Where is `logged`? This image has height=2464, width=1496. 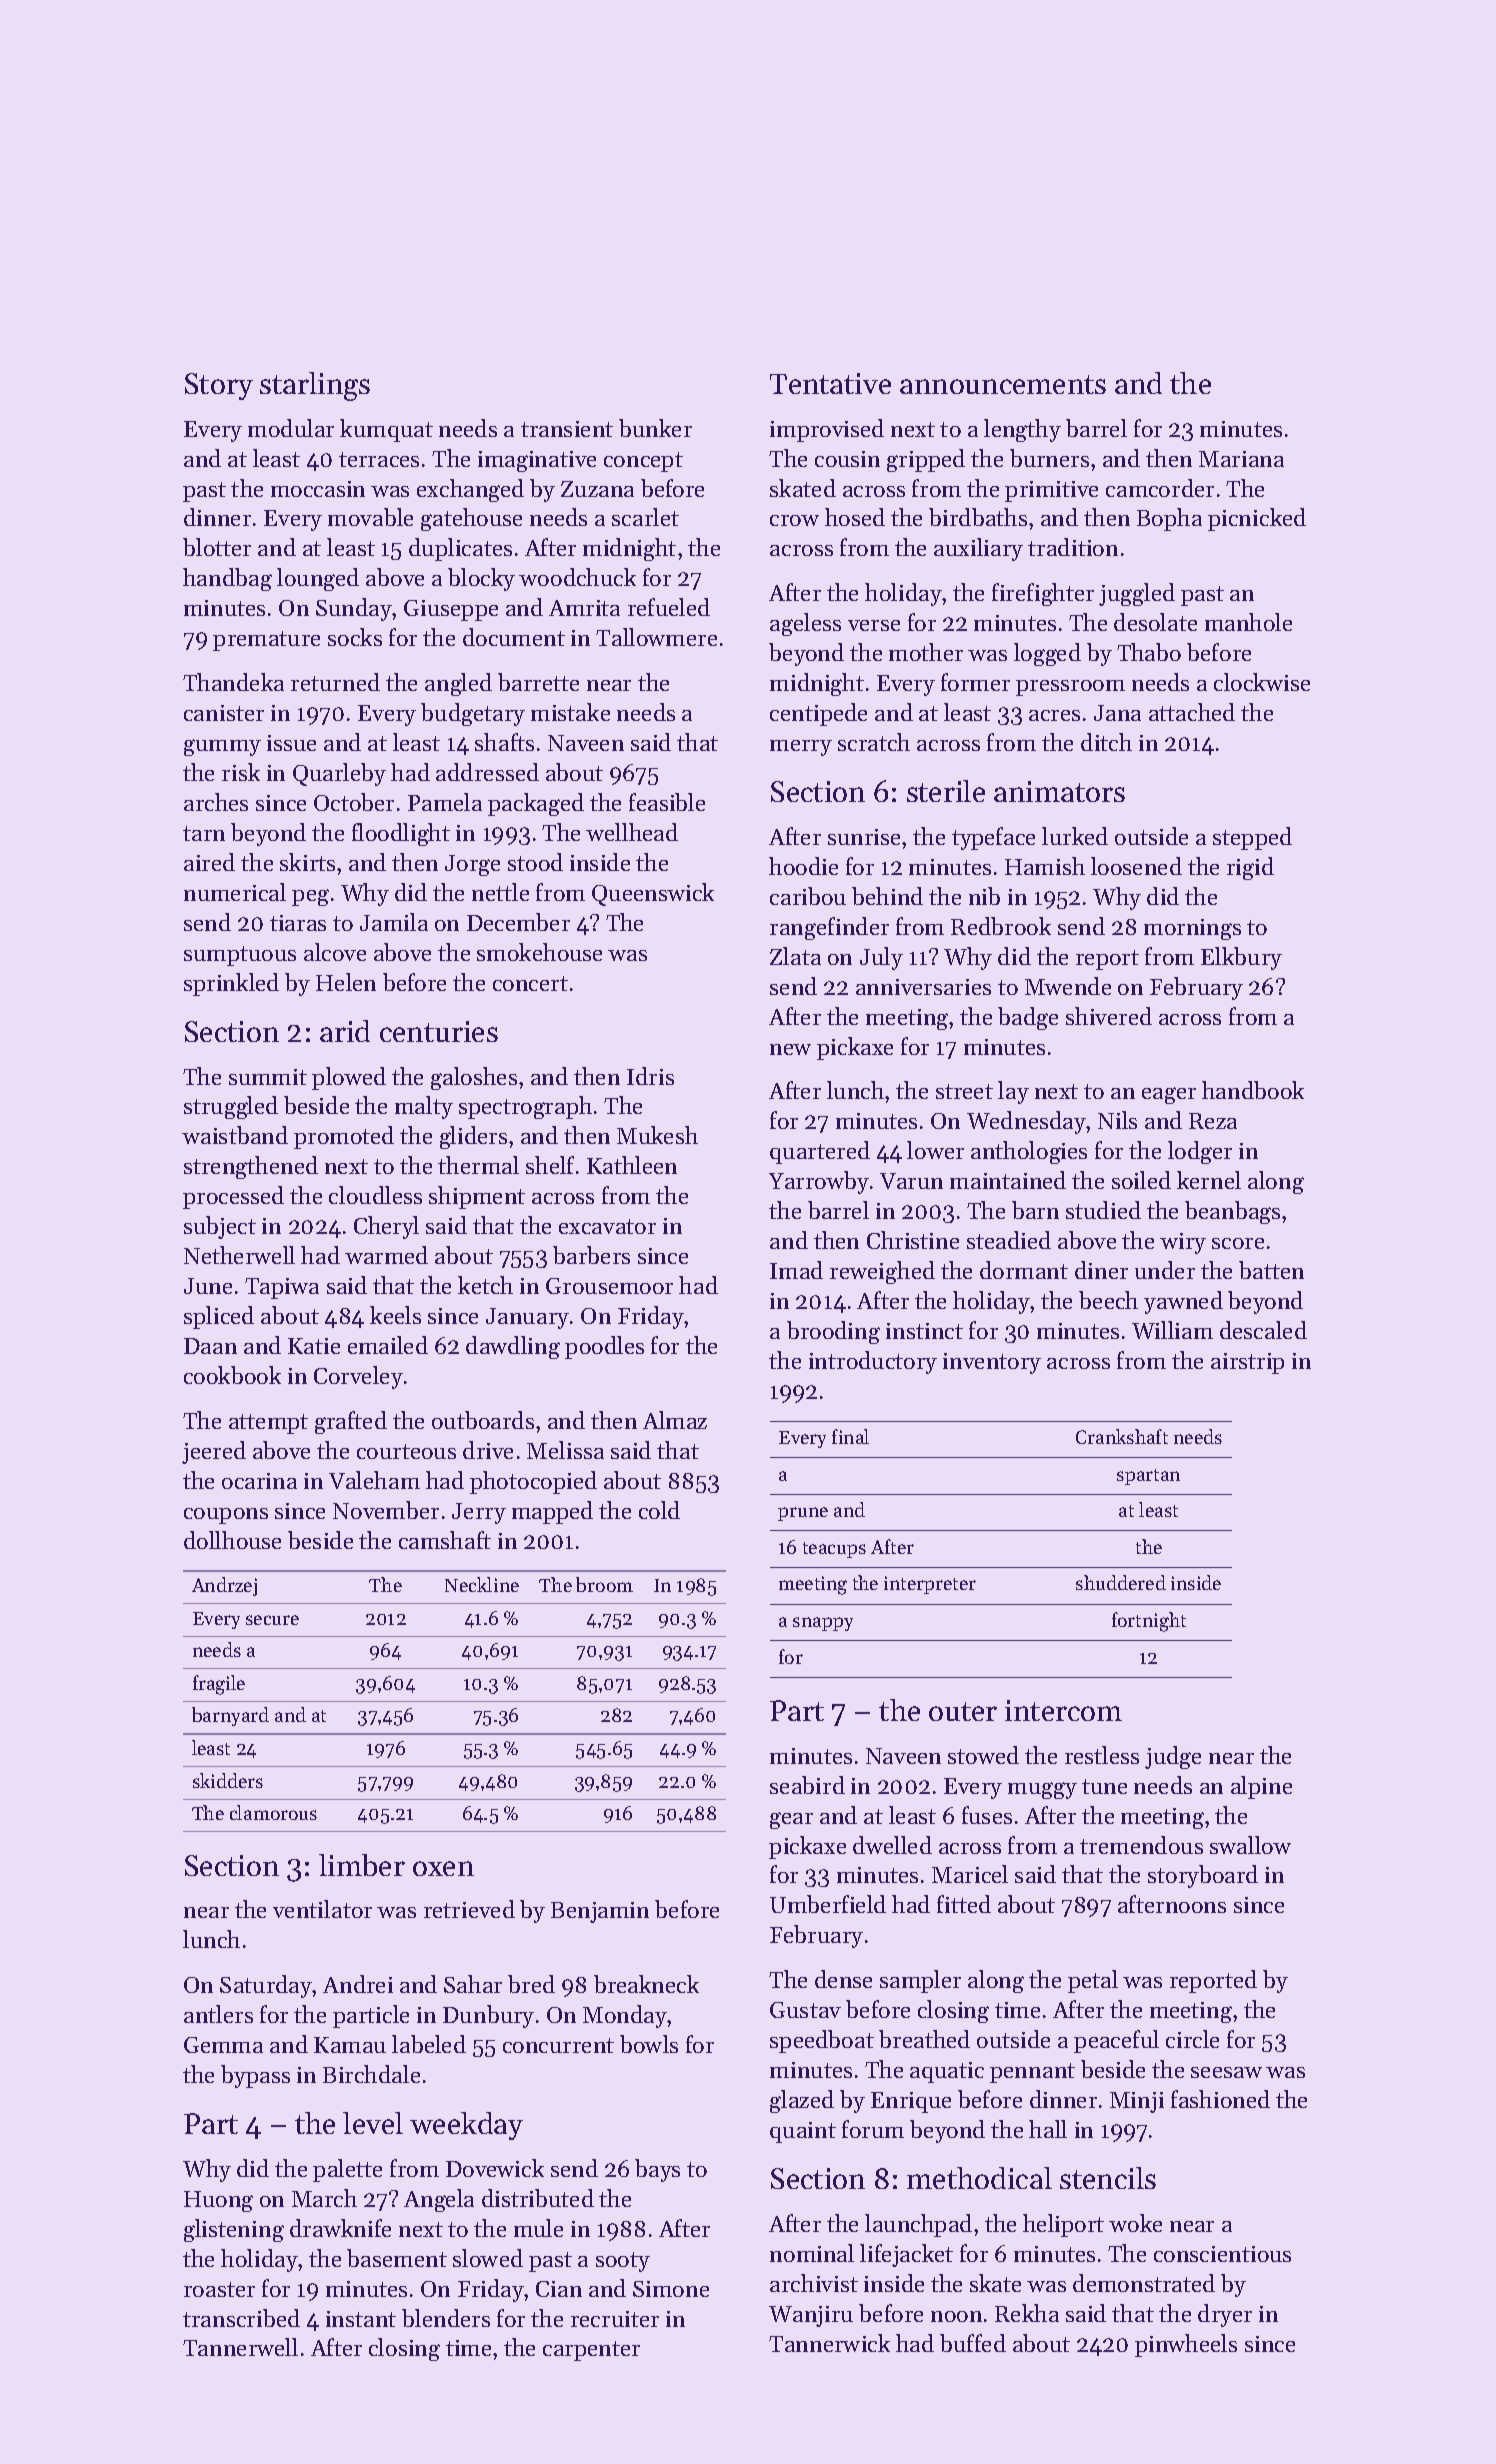
logged is located at coordinates (1047, 654).
